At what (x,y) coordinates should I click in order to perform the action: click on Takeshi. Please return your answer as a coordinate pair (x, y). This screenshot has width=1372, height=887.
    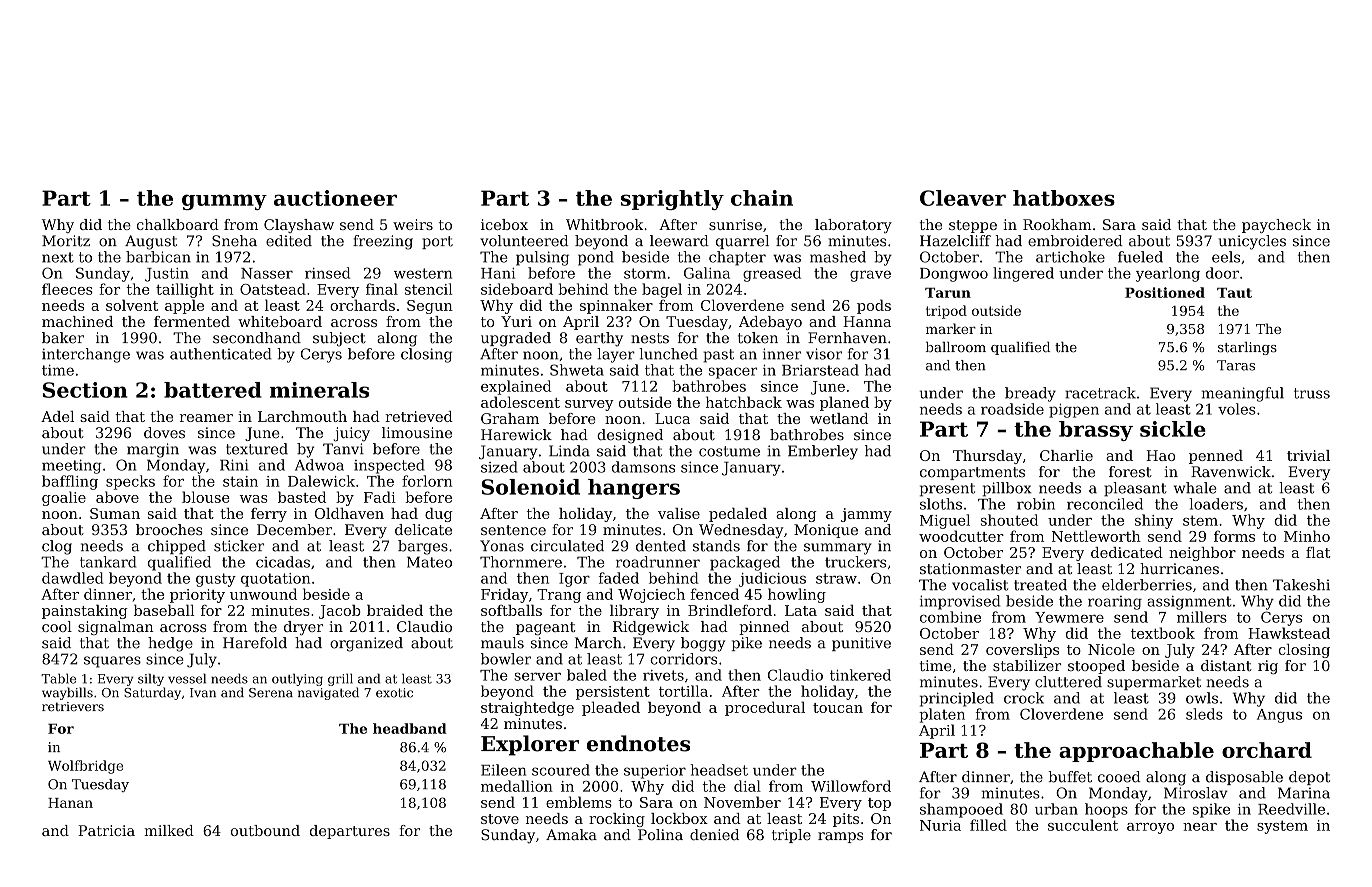
    Looking at the image, I should click on (1301, 585).
